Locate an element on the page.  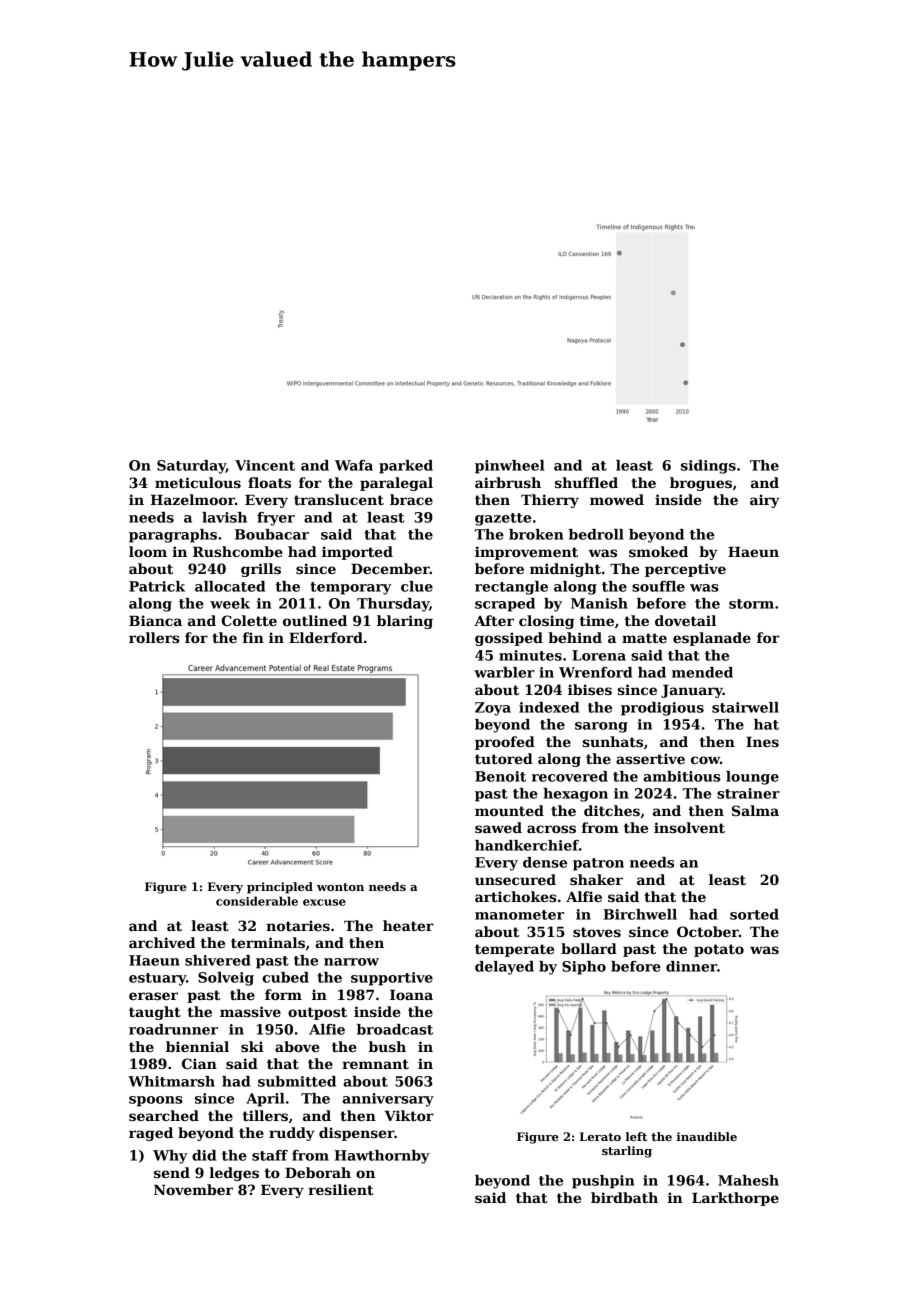
potato is located at coordinates (719, 950).
